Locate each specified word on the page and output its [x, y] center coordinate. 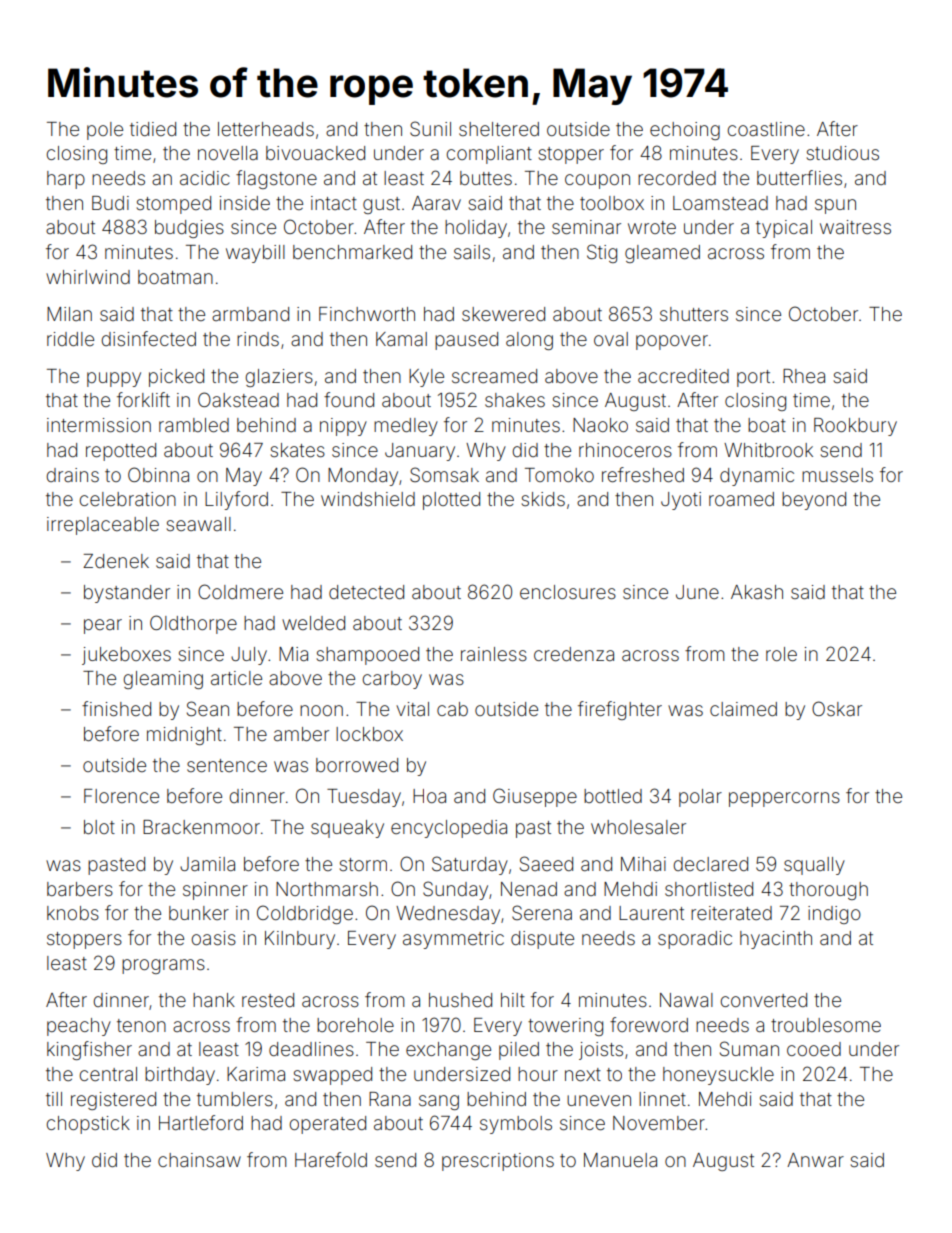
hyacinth [776, 940]
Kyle [426, 378]
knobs [73, 913]
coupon [597, 181]
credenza [574, 654]
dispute [542, 940]
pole [105, 131]
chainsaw [199, 1160]
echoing [685, 131]
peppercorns [784, 799]
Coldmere [240, 591]
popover [672, 342]
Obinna [158, 474]
